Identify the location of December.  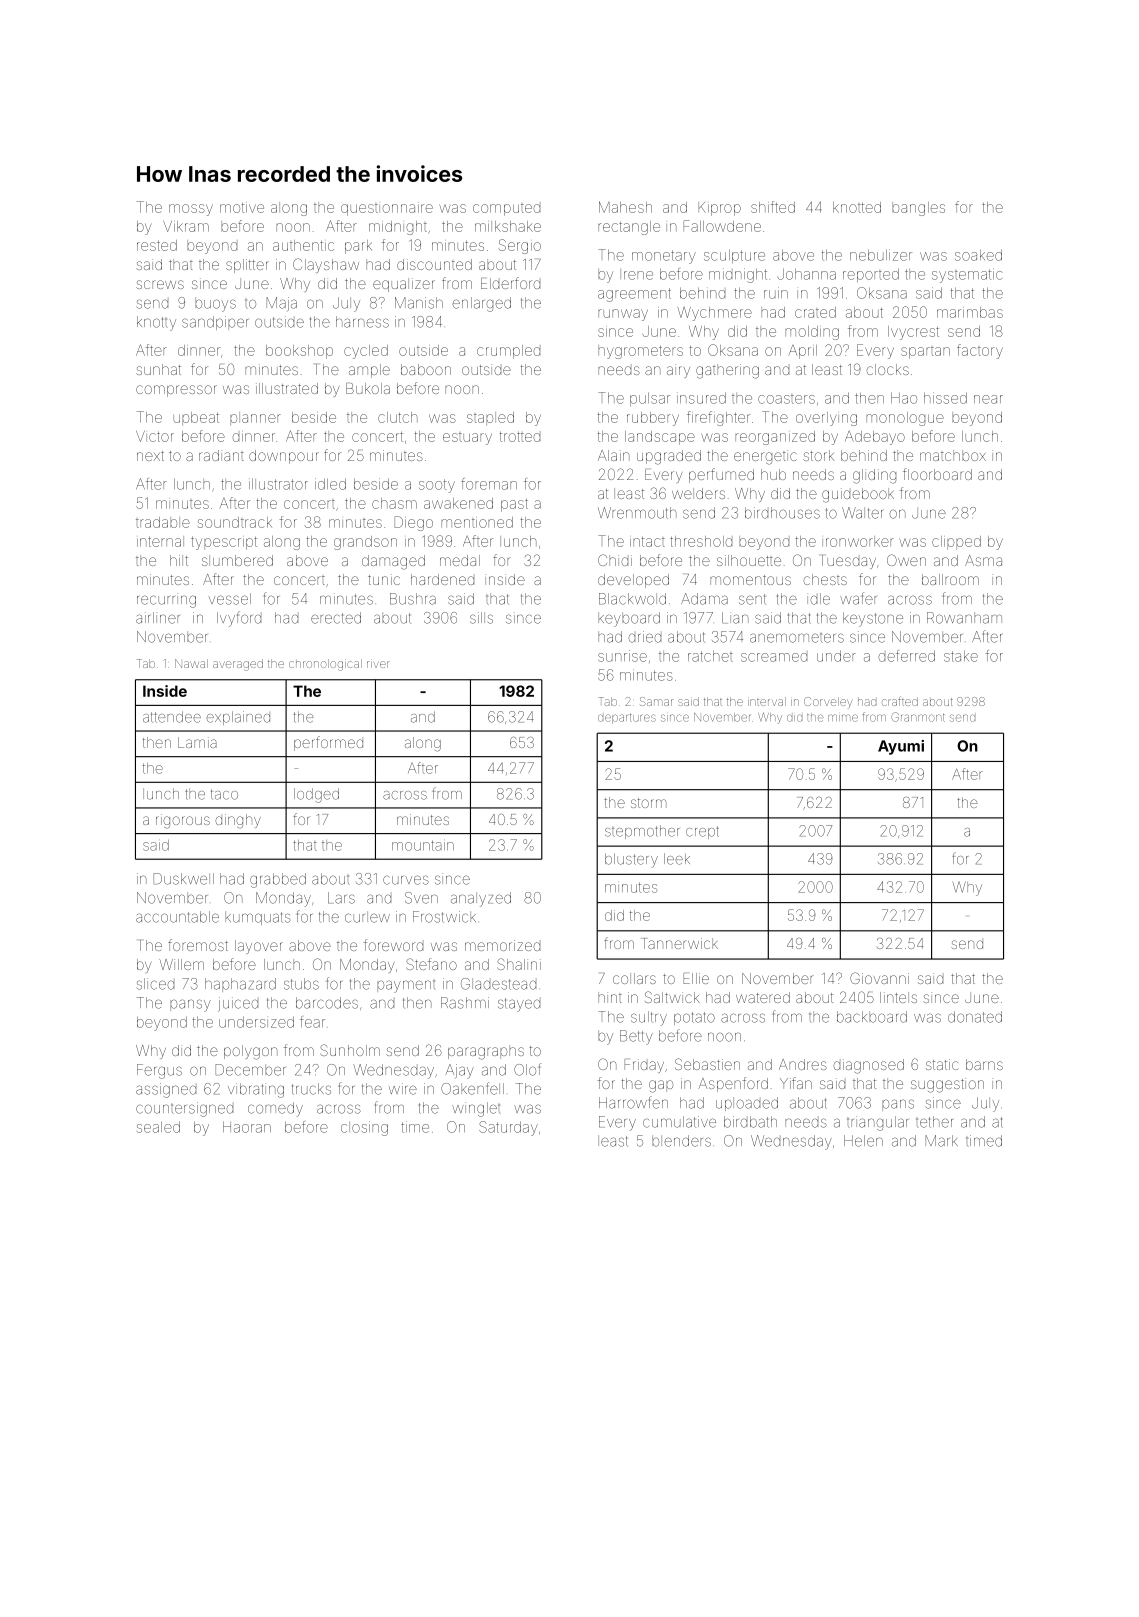
(250, 1070).
